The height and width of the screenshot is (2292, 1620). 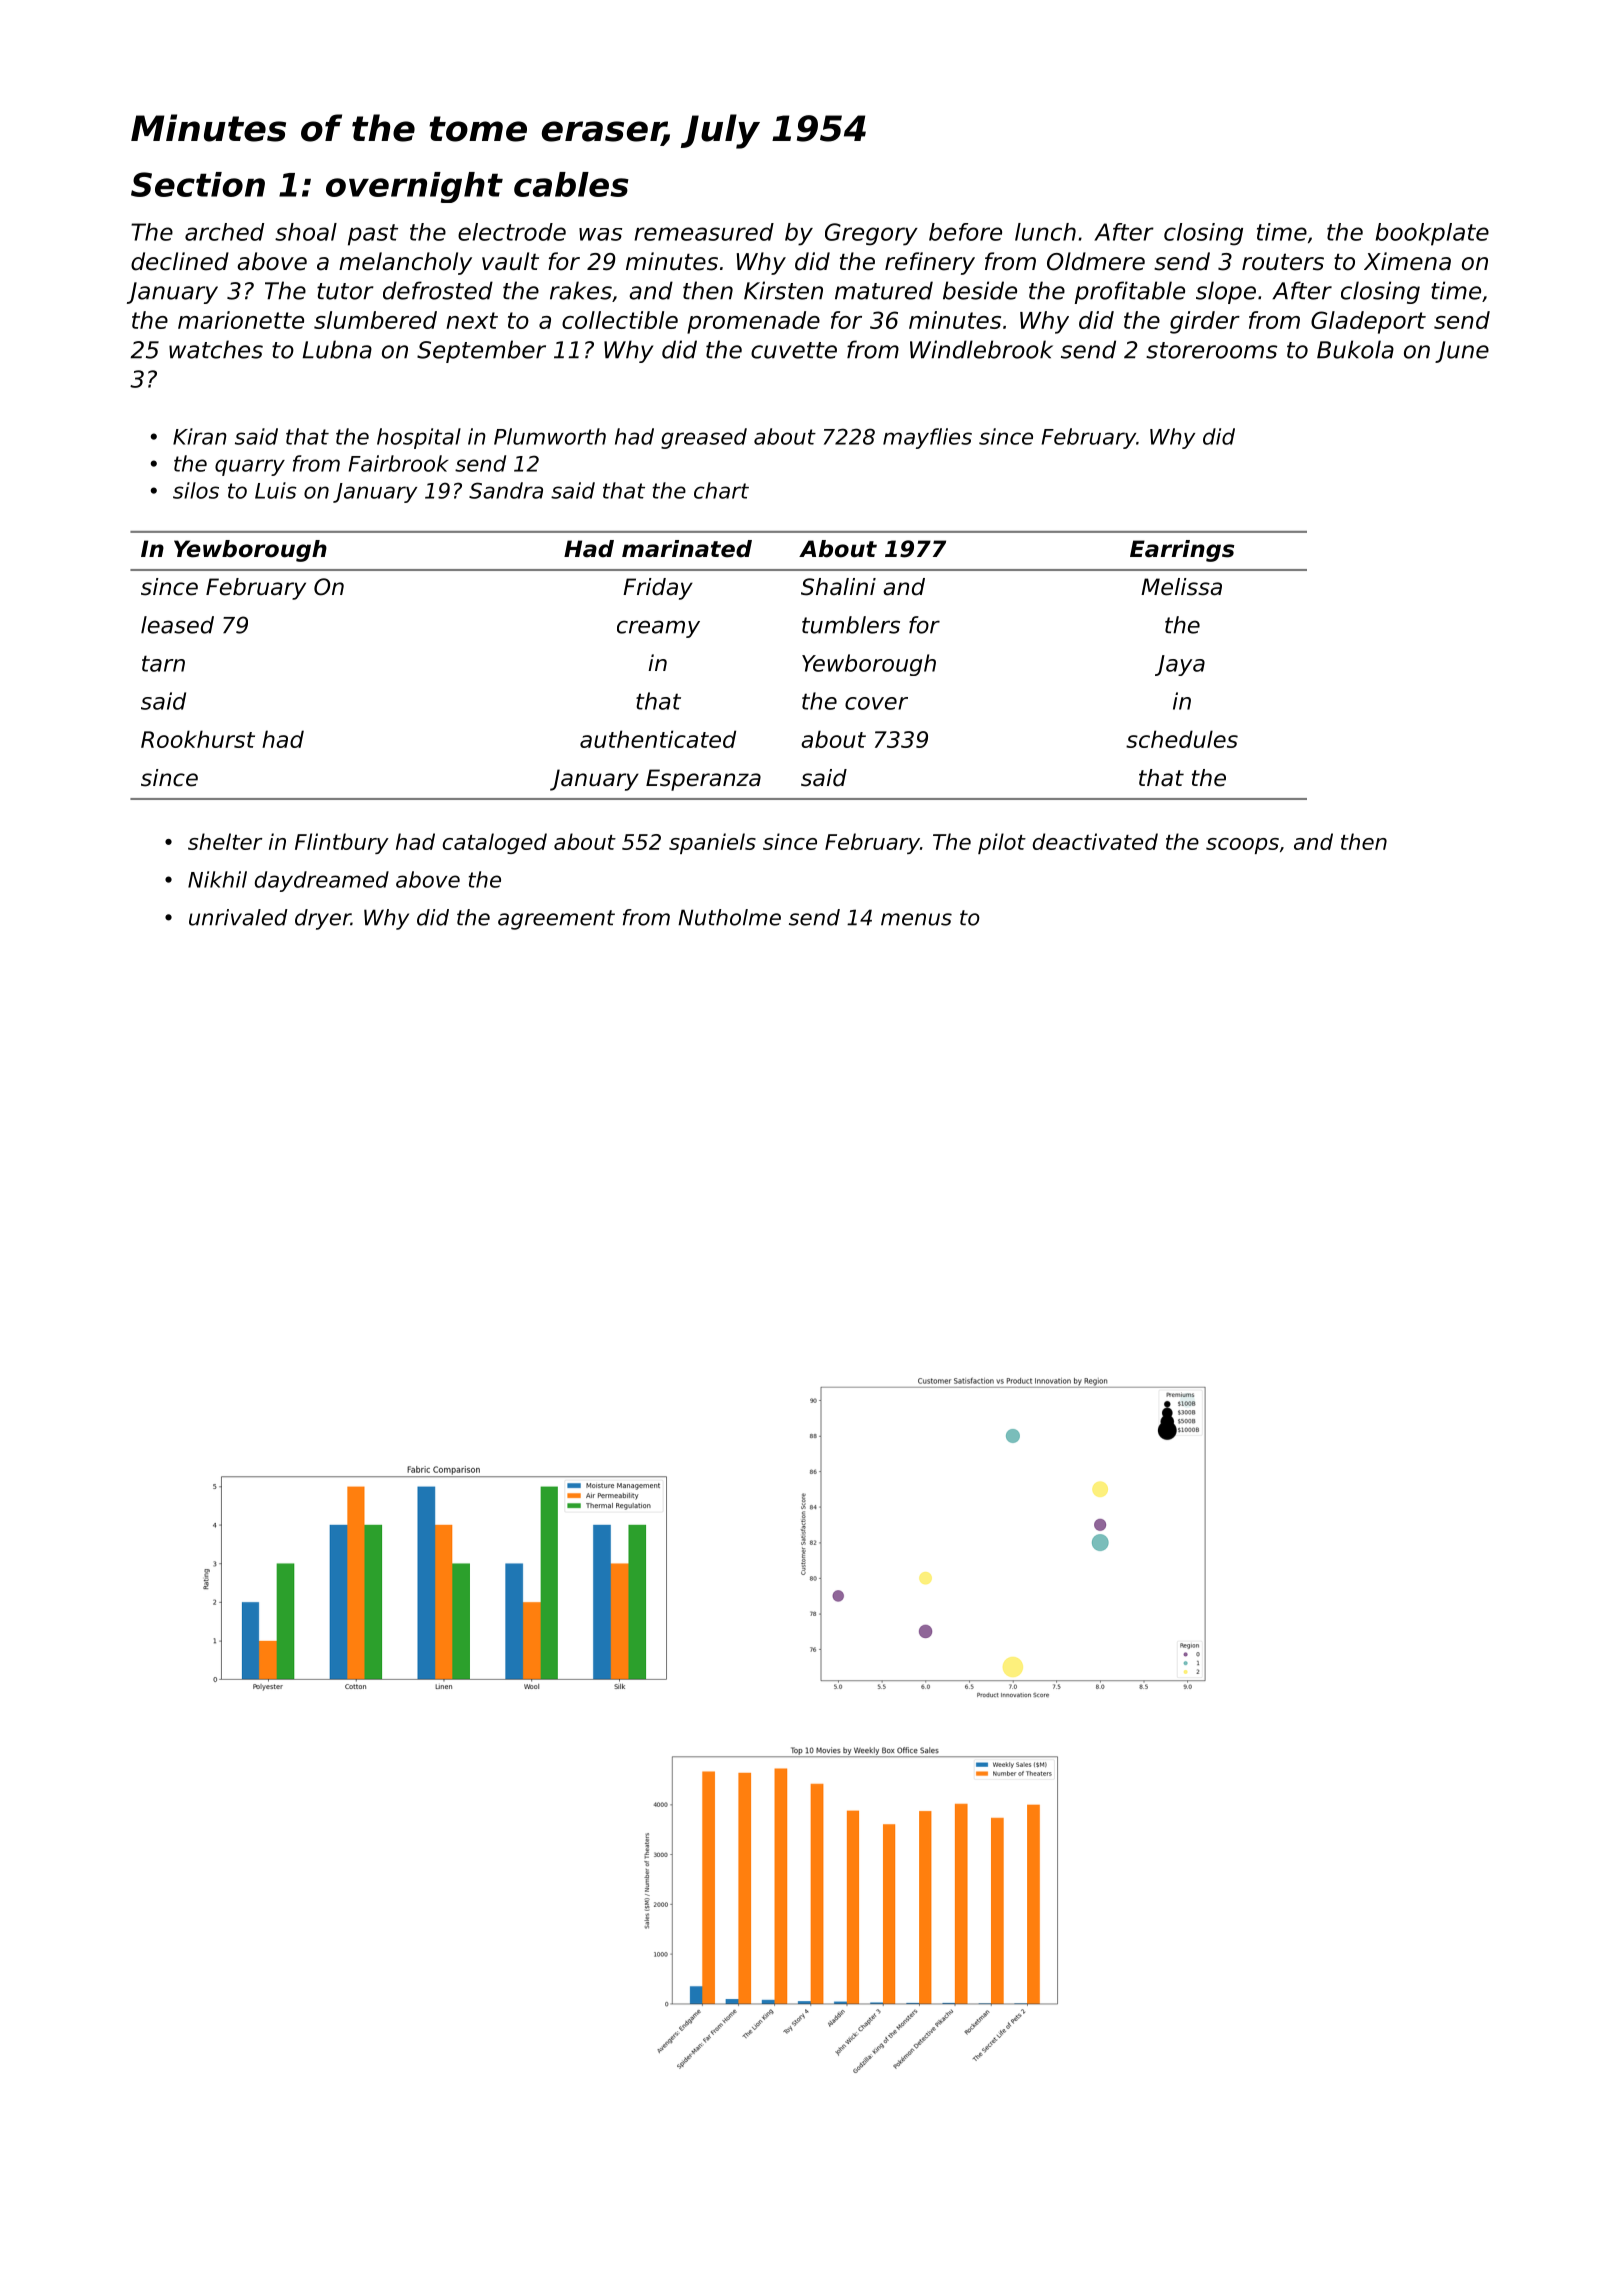 I want to click on Plumworth, so click(x=550, y=436).
